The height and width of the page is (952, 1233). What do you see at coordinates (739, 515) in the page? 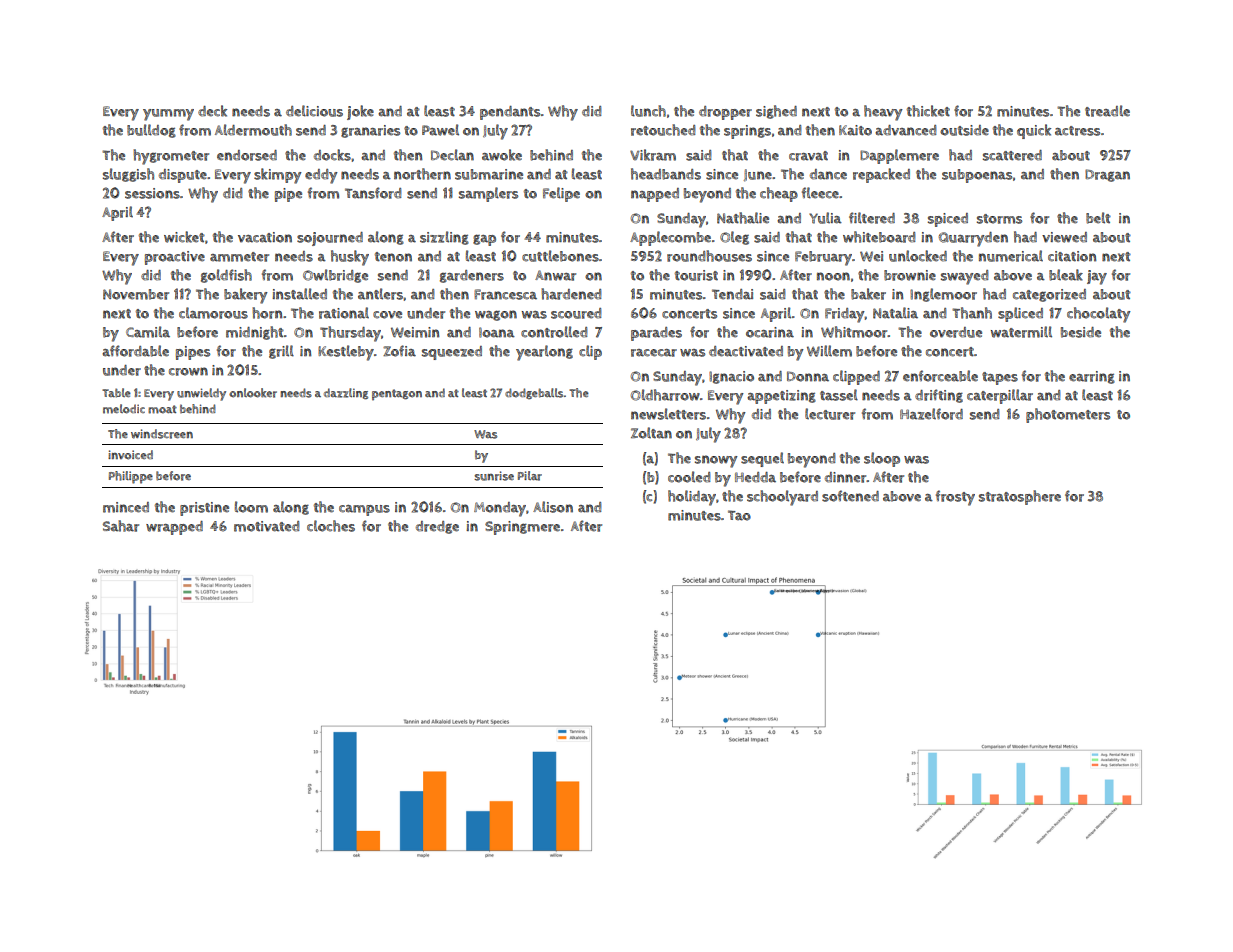
I see `Tao` at bounding box center [739, 515].
